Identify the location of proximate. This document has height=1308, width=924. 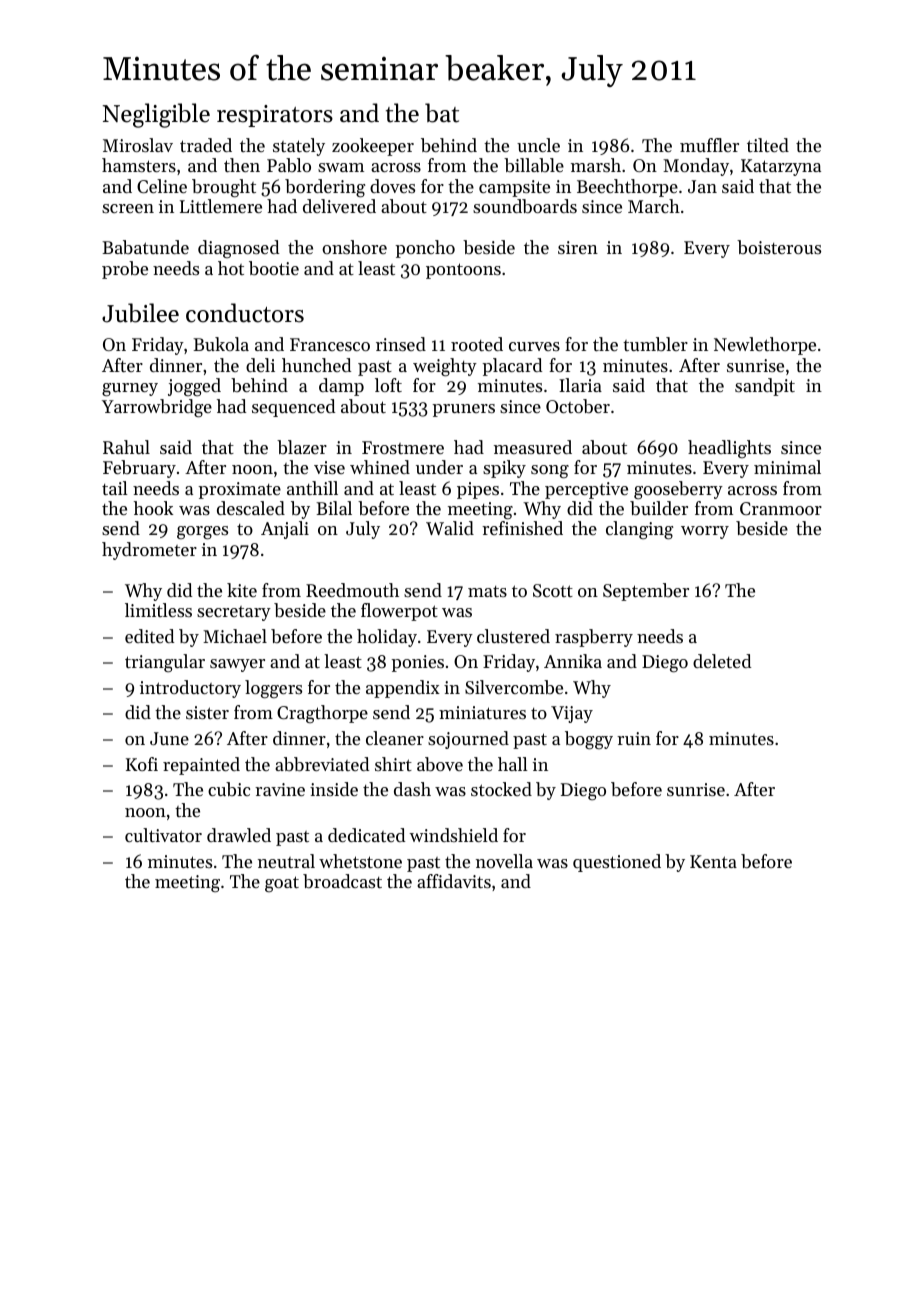
(239, 490).
